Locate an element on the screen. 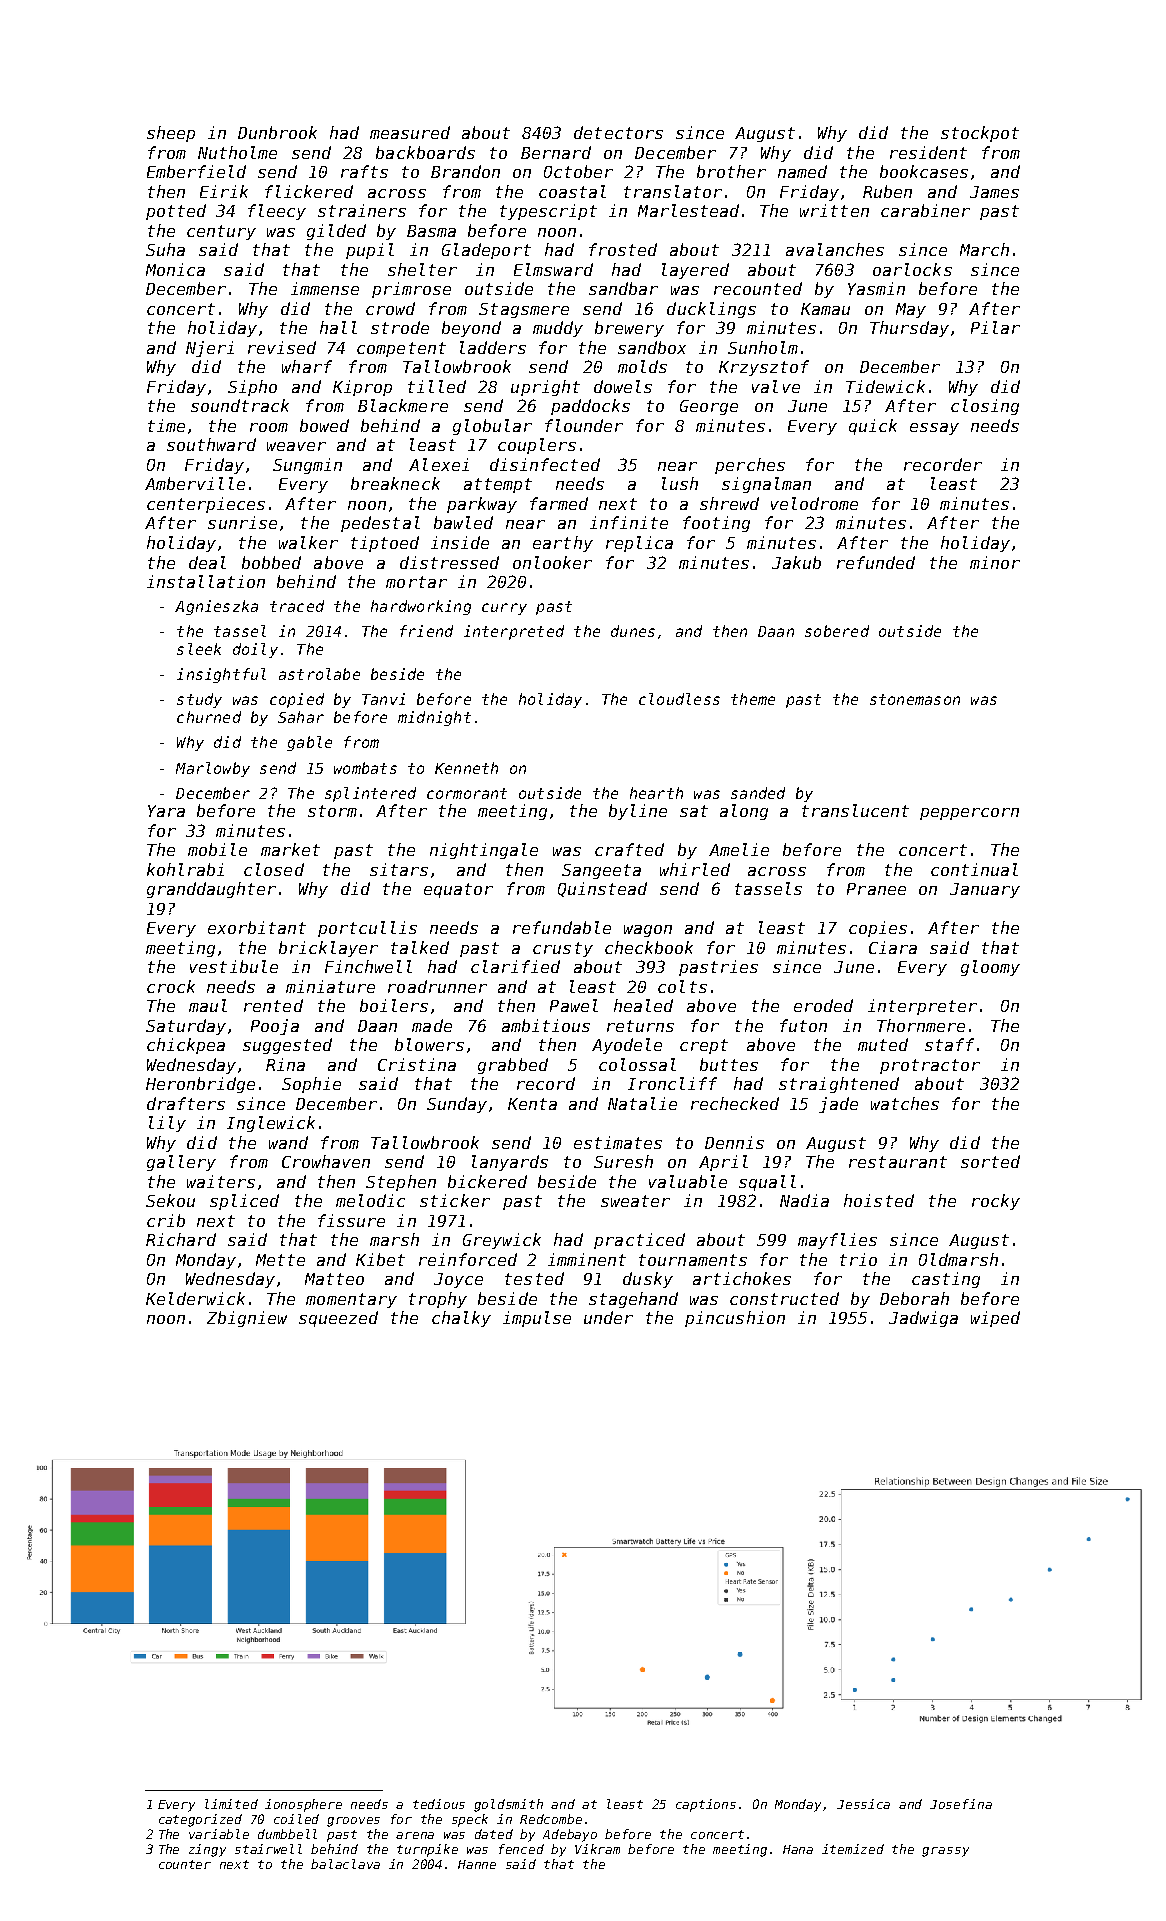  boilers is located at coordinates (394, 1005).
